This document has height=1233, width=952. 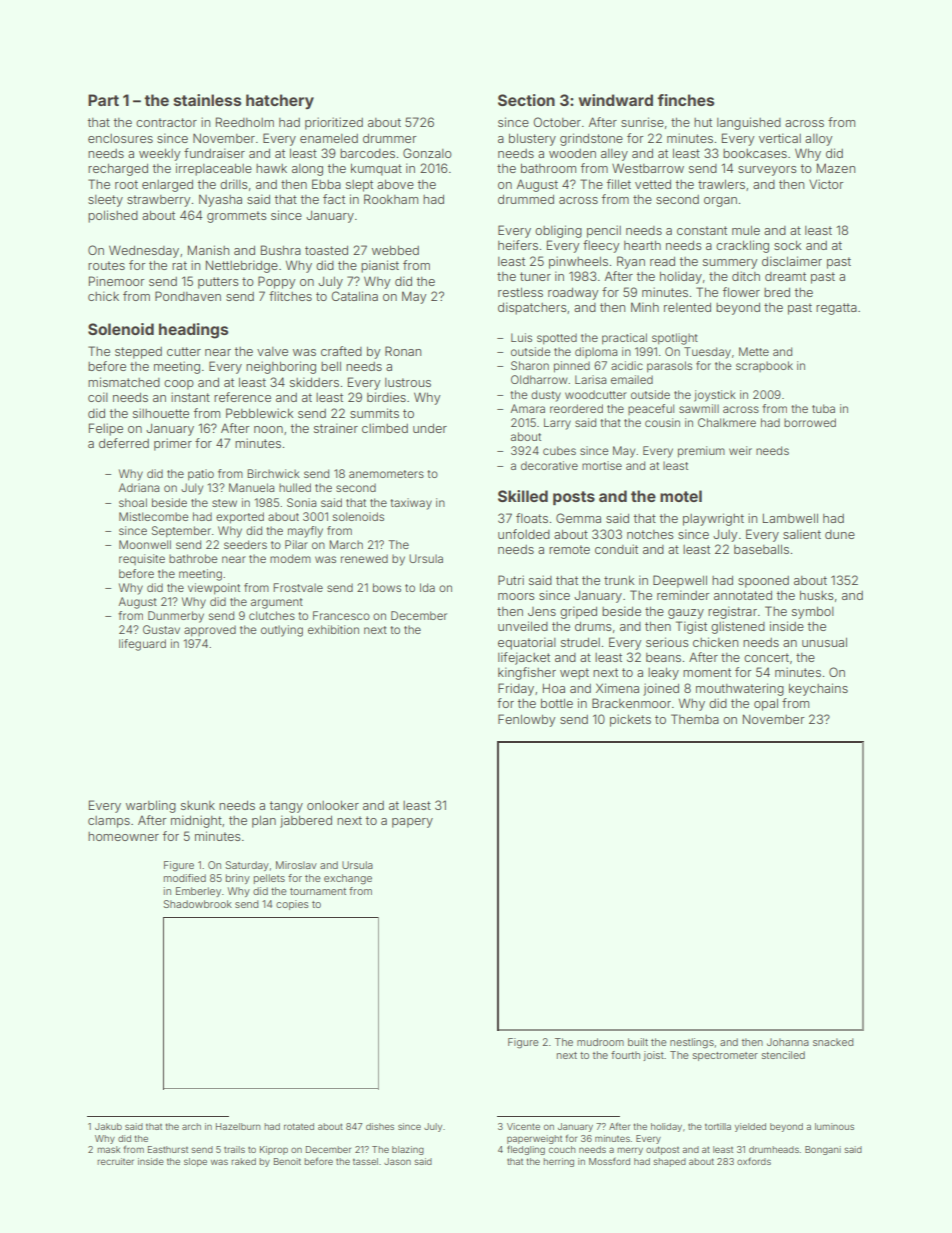 What do you see at coordinates (280, 101) in the document?
I see `hatchery` at bounding box center [280, 101].
